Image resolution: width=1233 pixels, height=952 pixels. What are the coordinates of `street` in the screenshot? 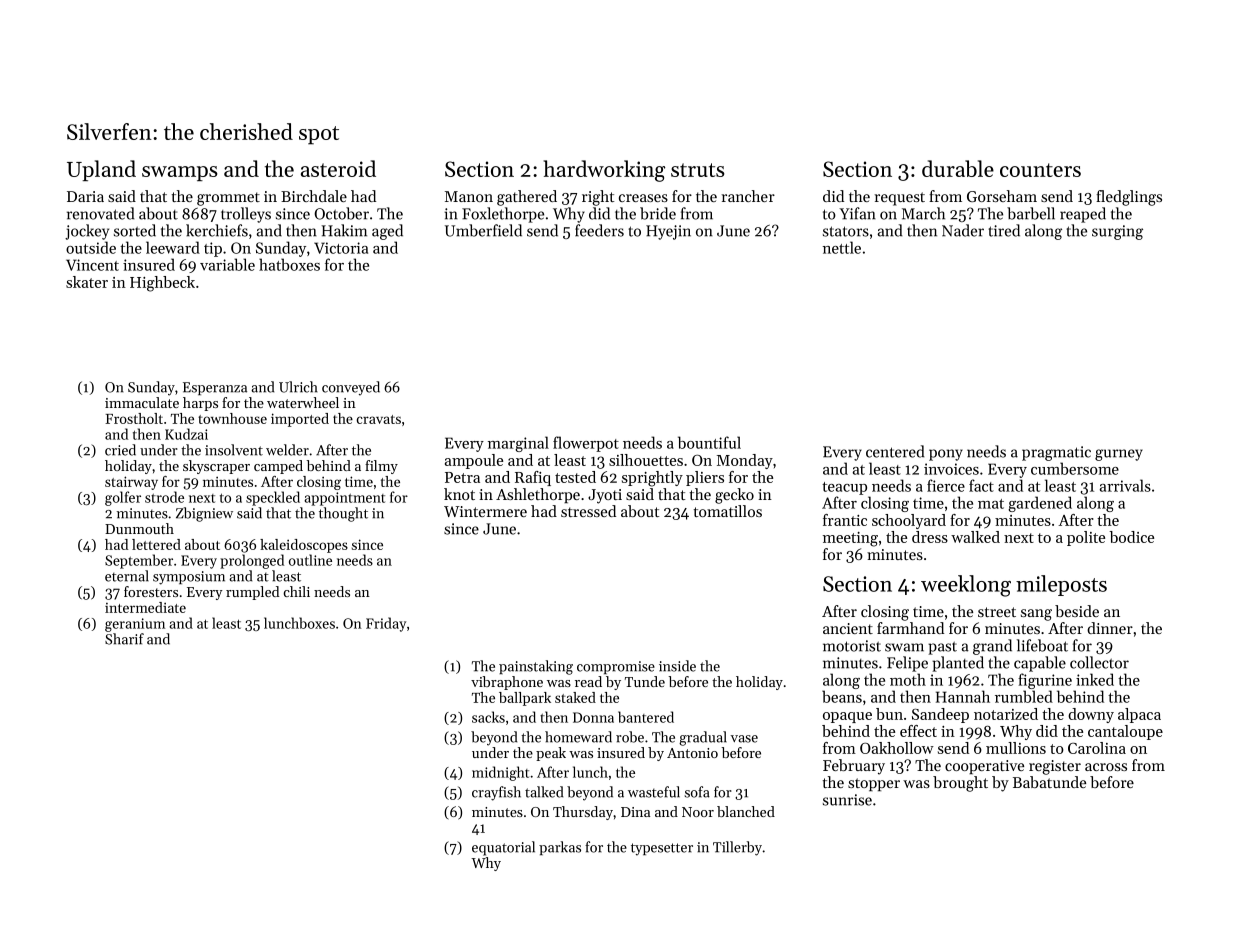 It's located at (997, 612).
